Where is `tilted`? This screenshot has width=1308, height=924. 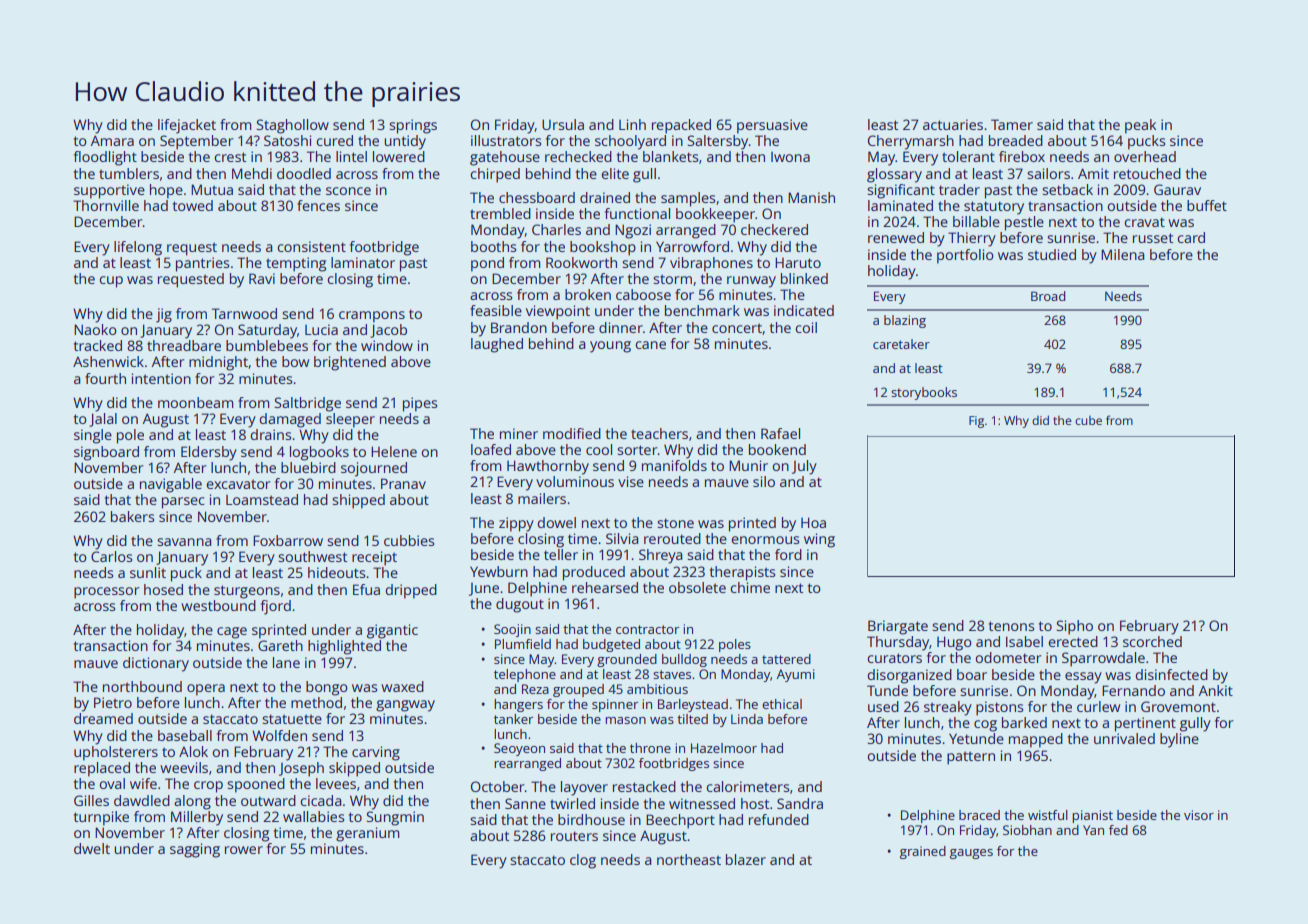
tilted is located at coordinates (692, 719).
